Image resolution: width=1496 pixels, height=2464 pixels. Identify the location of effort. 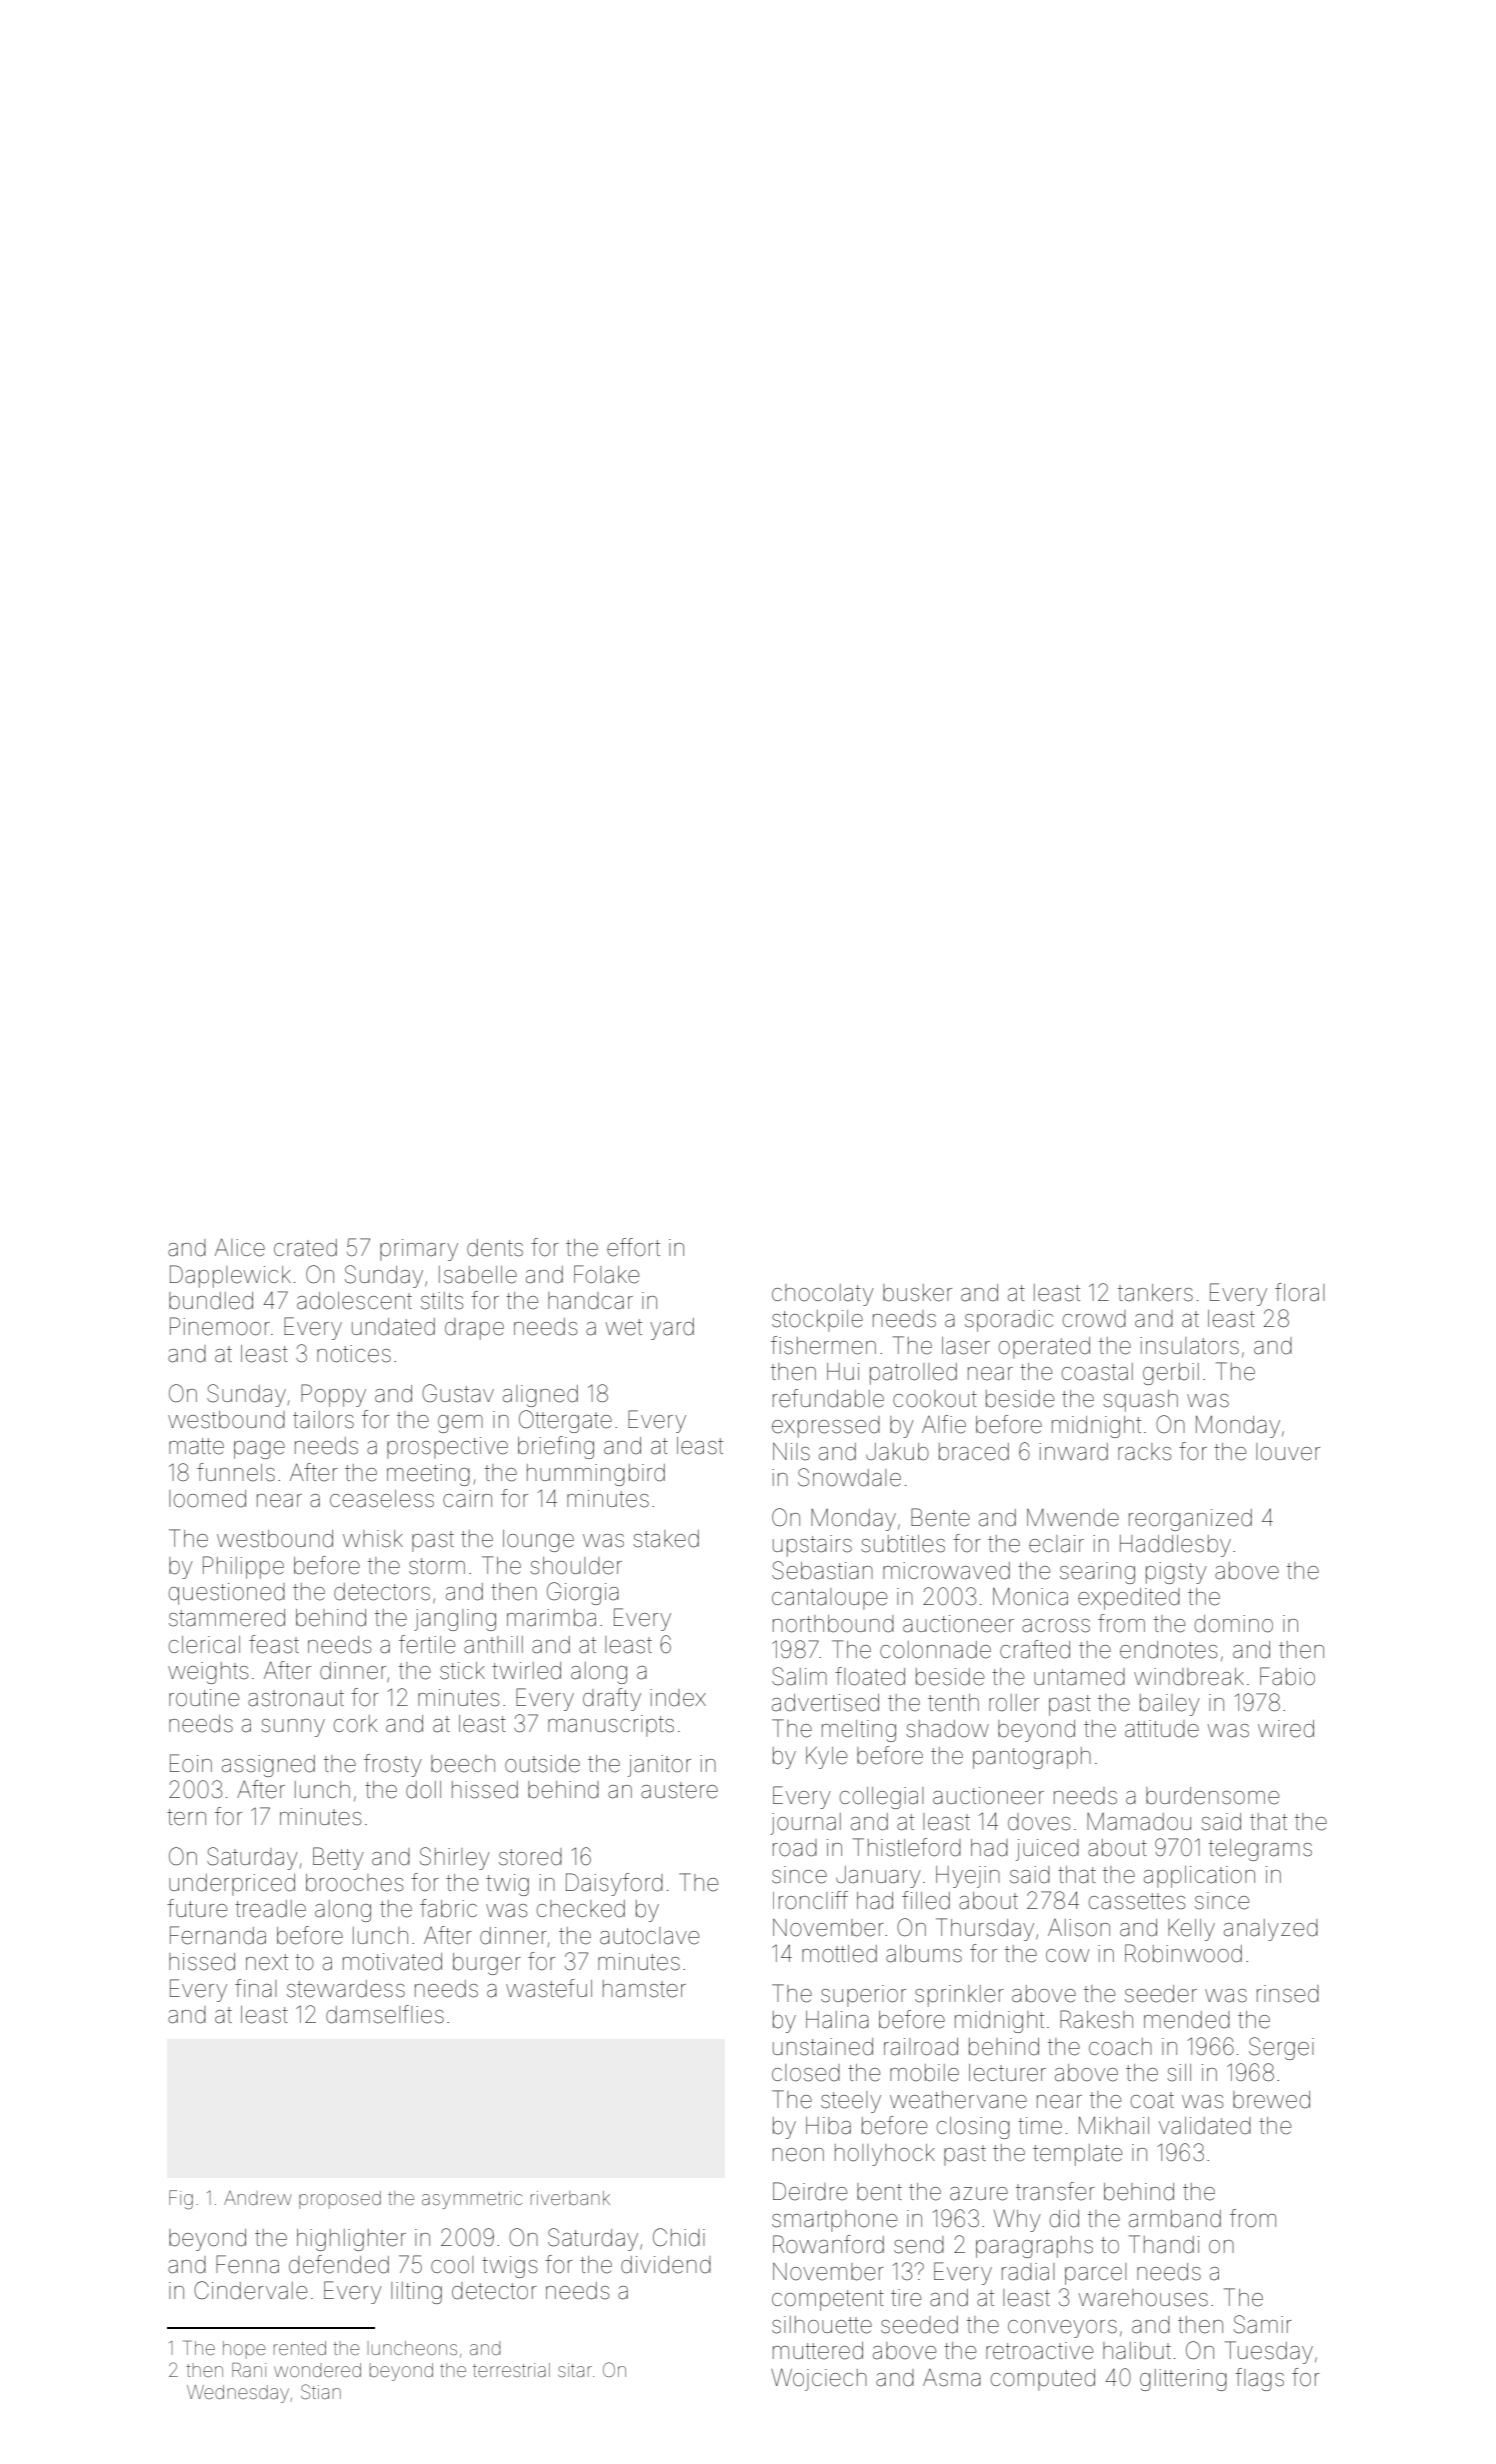
(633, 1247).
